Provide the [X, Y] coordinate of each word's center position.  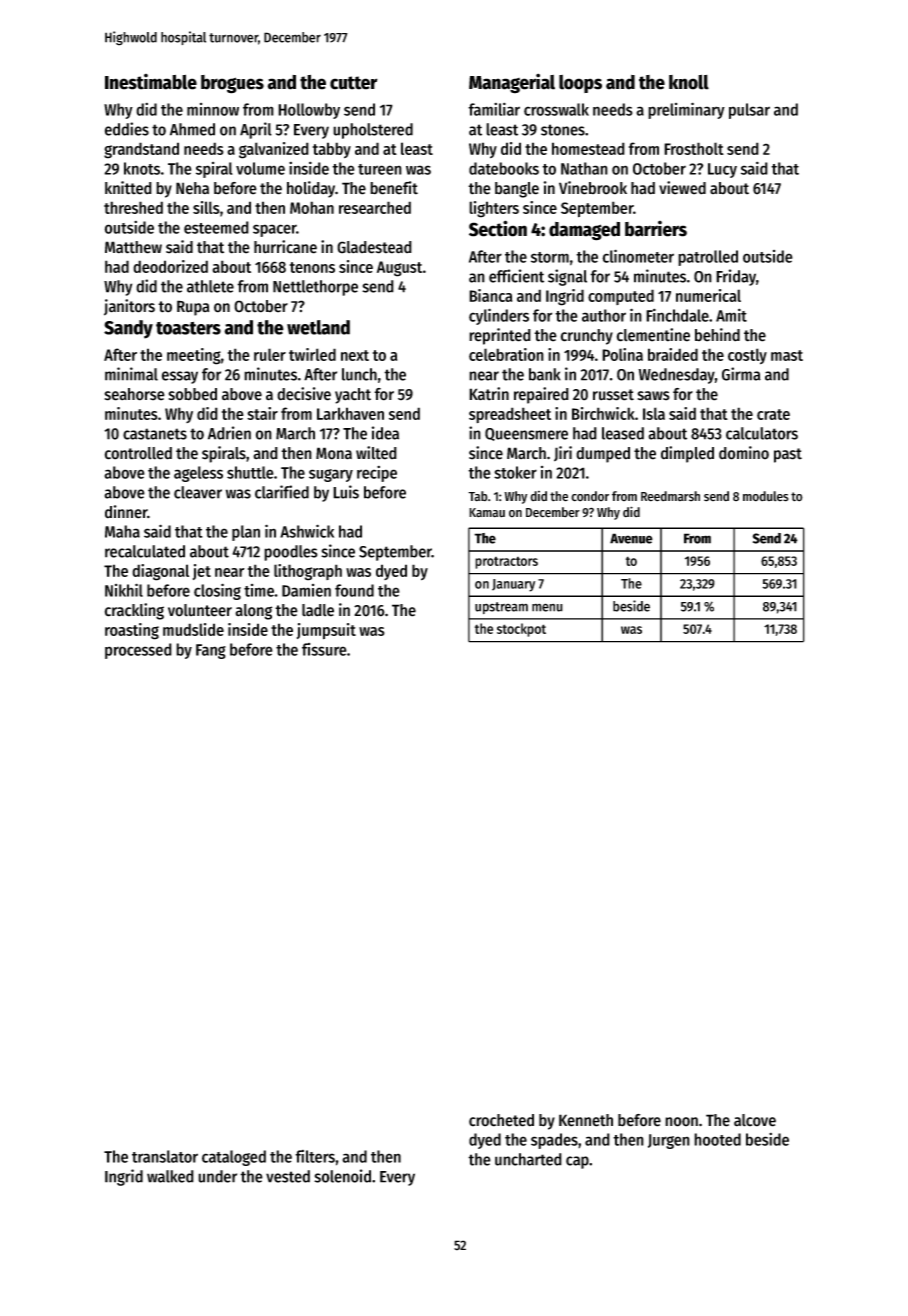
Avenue [631, 538]
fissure [324, 649]
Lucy [722, 170]
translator [165, 1156]
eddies [127, 129]
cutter [354, 83]
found [354, 590]
